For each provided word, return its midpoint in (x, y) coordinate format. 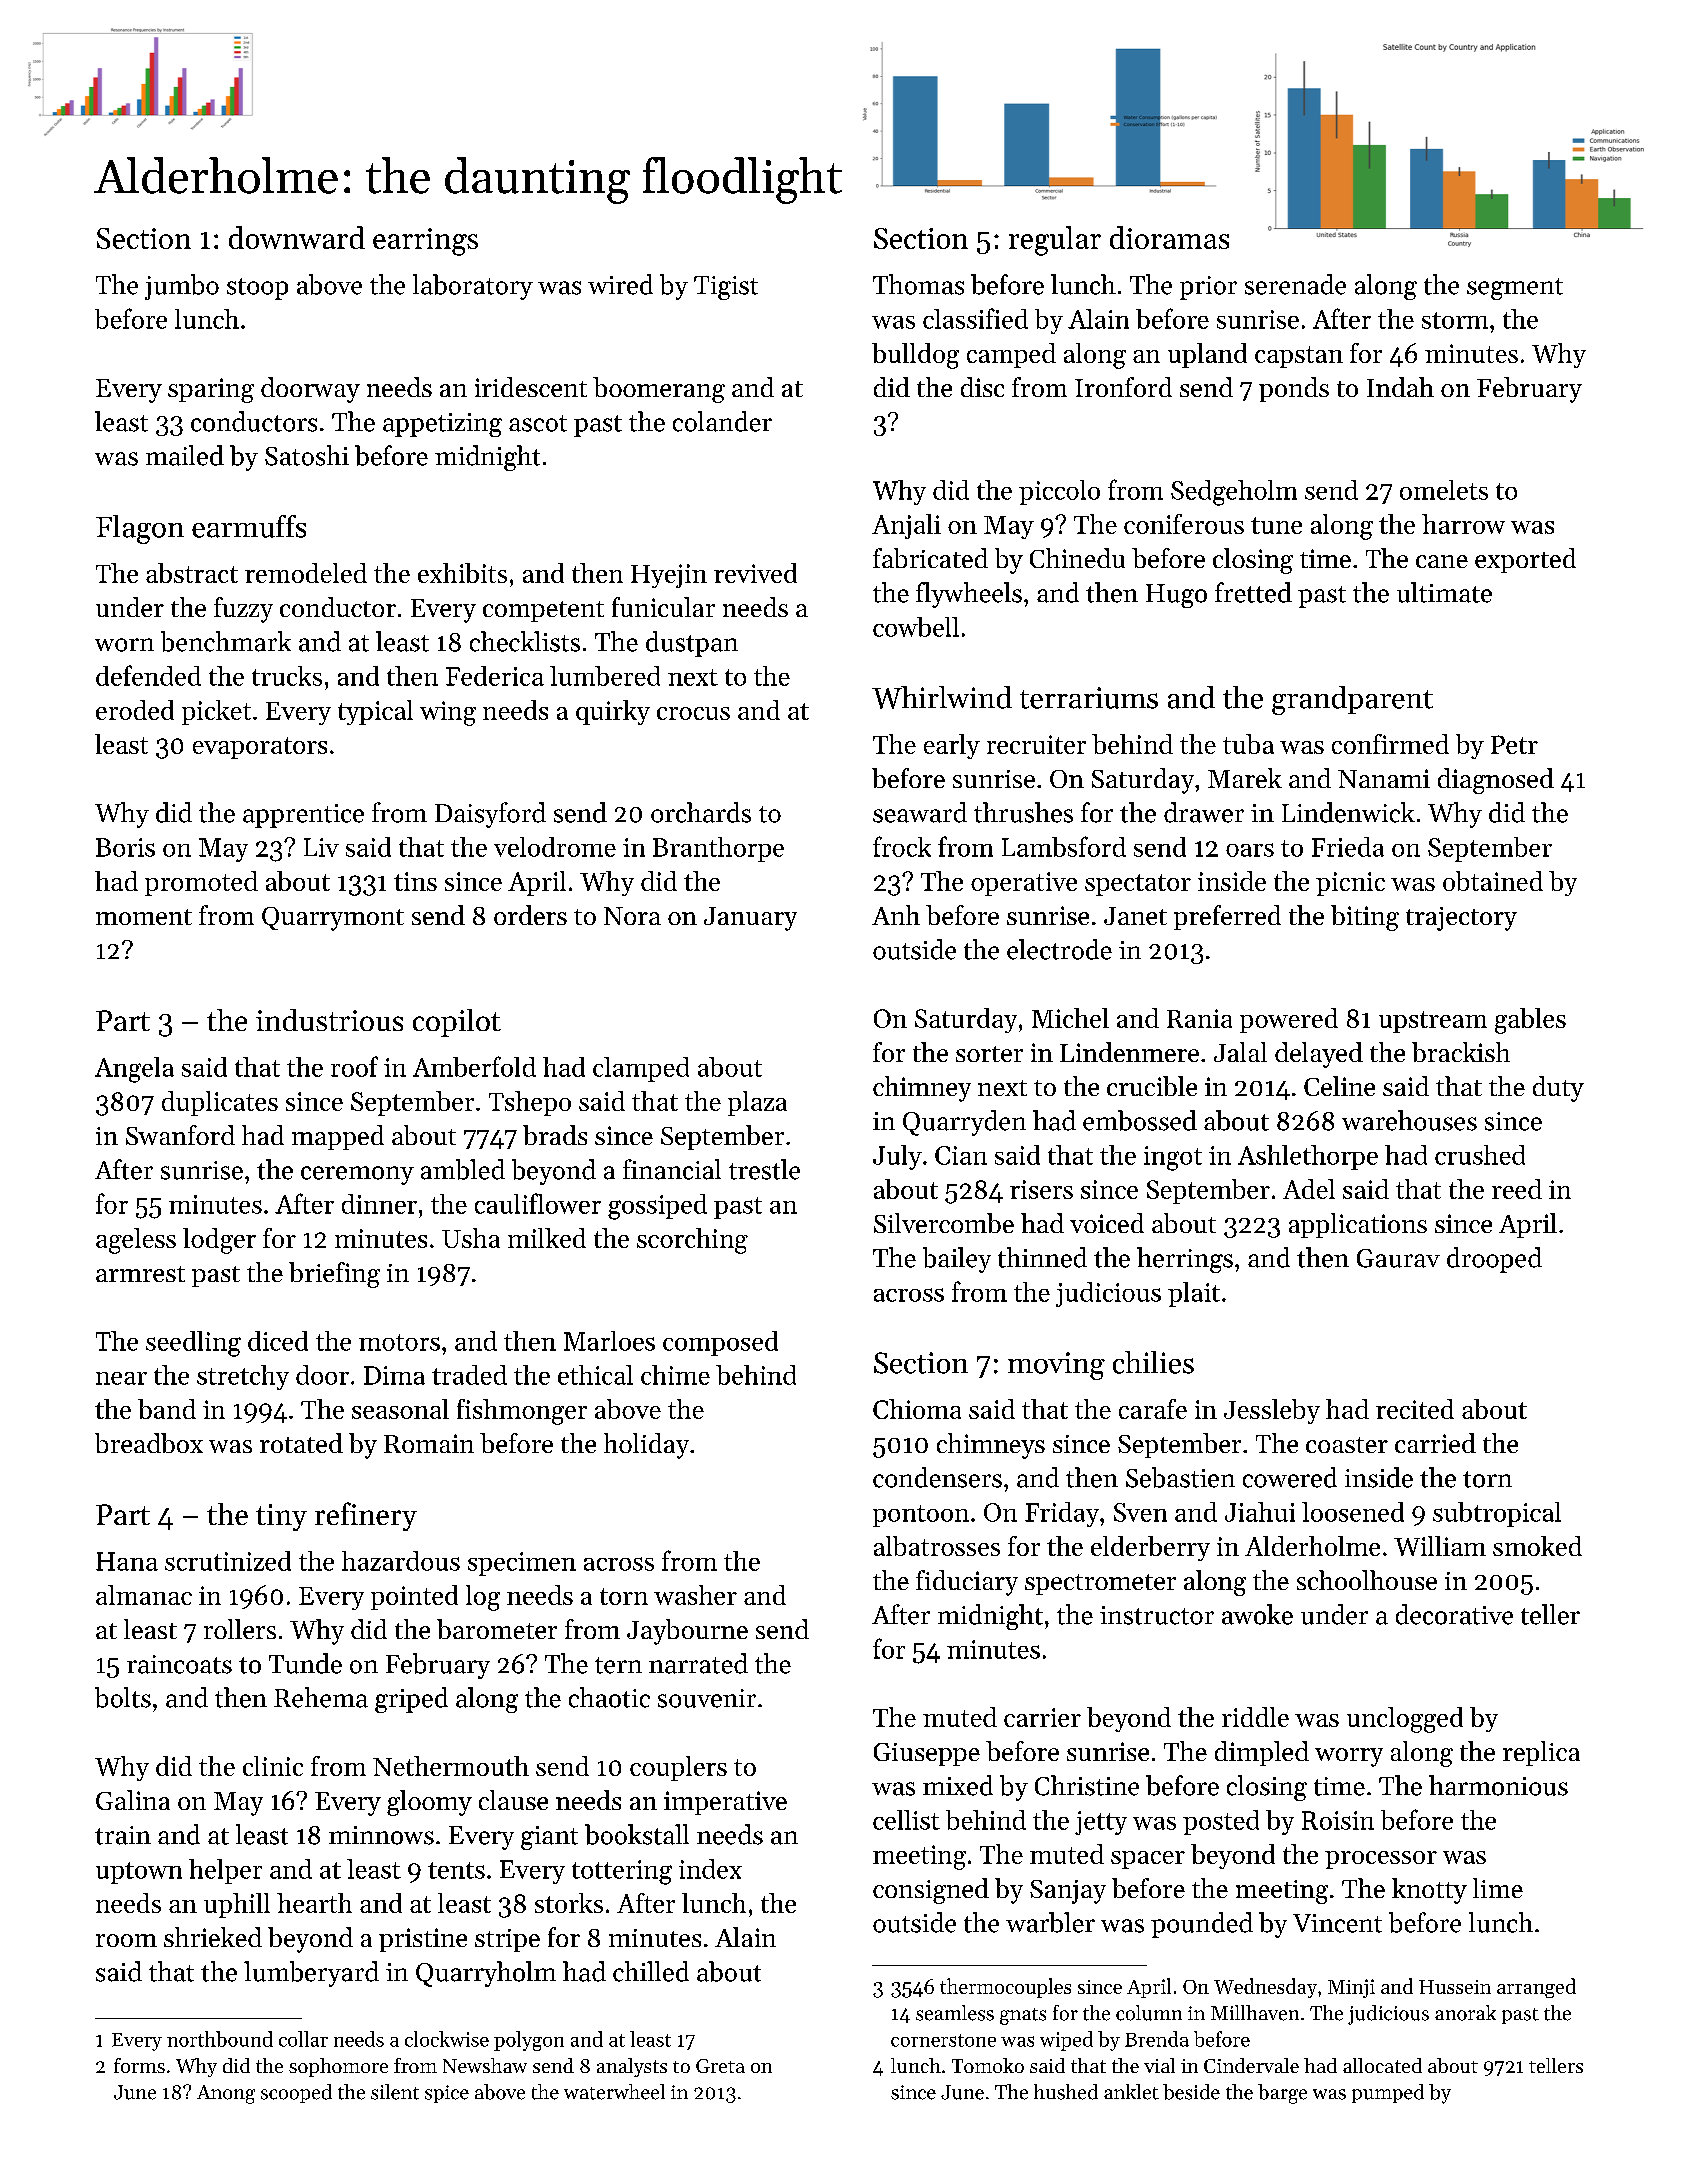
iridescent (531, 387)
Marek (1245, 778)
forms (139, 2065)
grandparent (1352, 700)
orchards (701, 812)
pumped (1388, 2093)
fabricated (930, 558)
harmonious (1498, 1785)
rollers (240, 1629)
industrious (329, 1020)
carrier (1042, 1717)
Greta (720, 2066)
